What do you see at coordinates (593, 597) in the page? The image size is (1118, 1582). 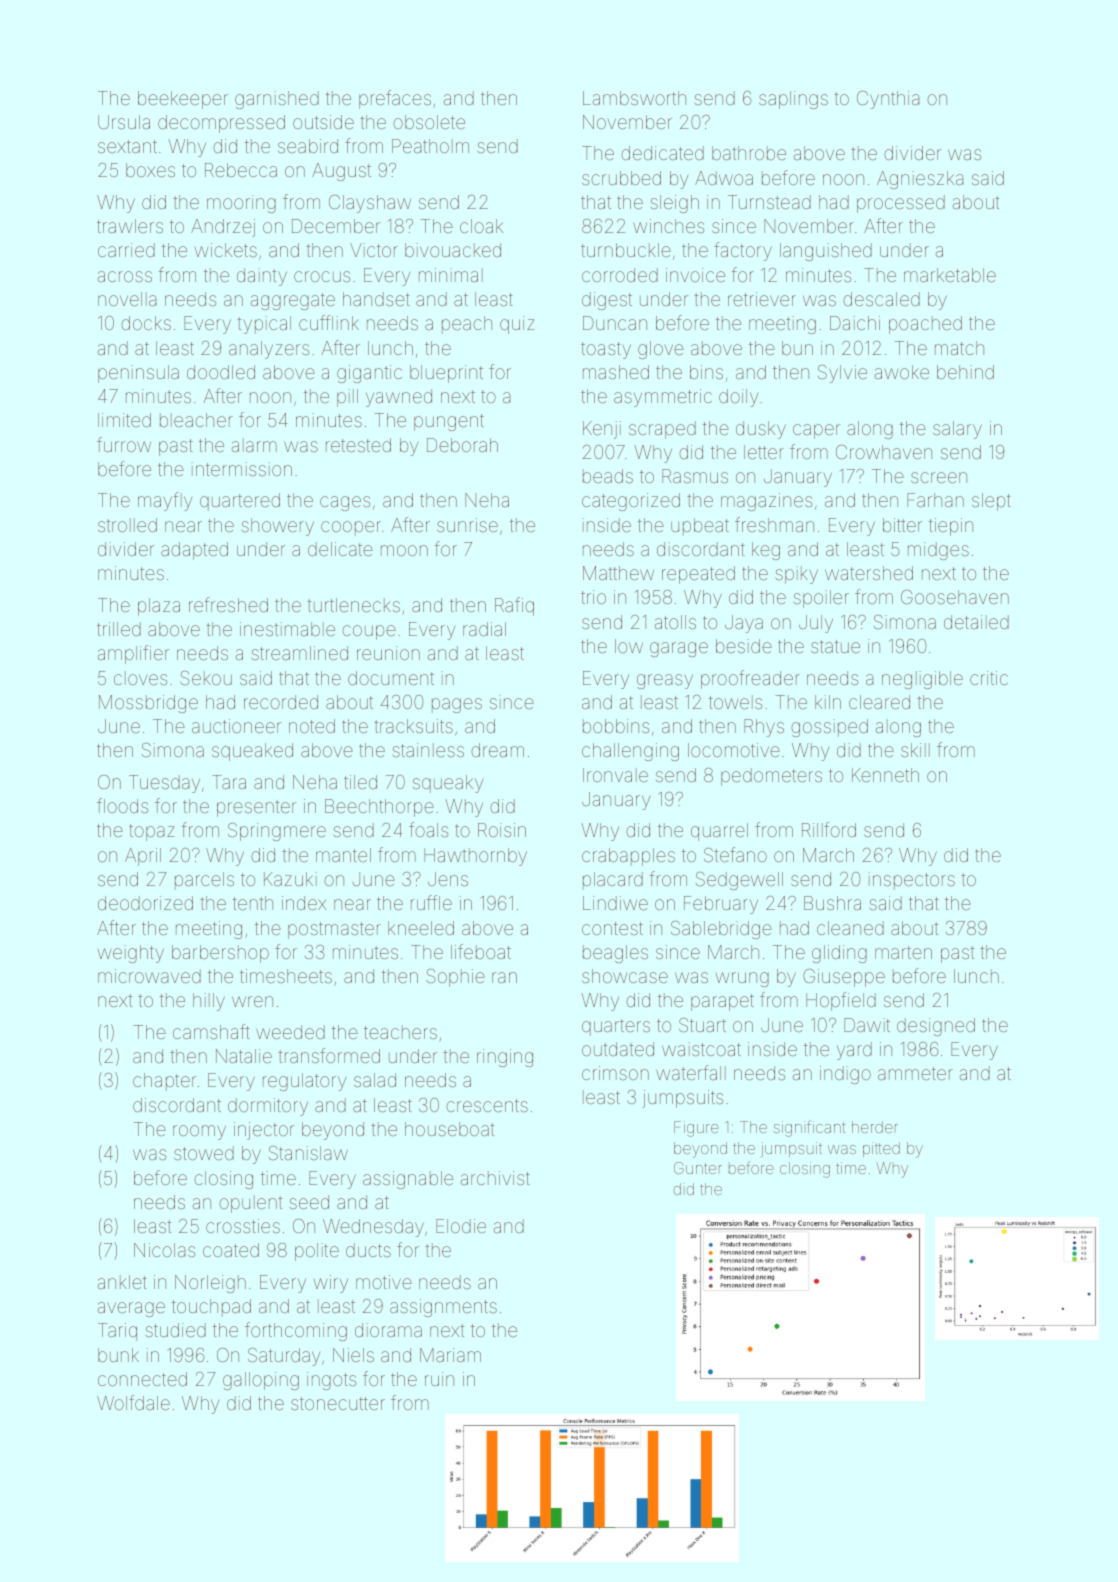 I see `trio` at bounding box center [593, 597].
